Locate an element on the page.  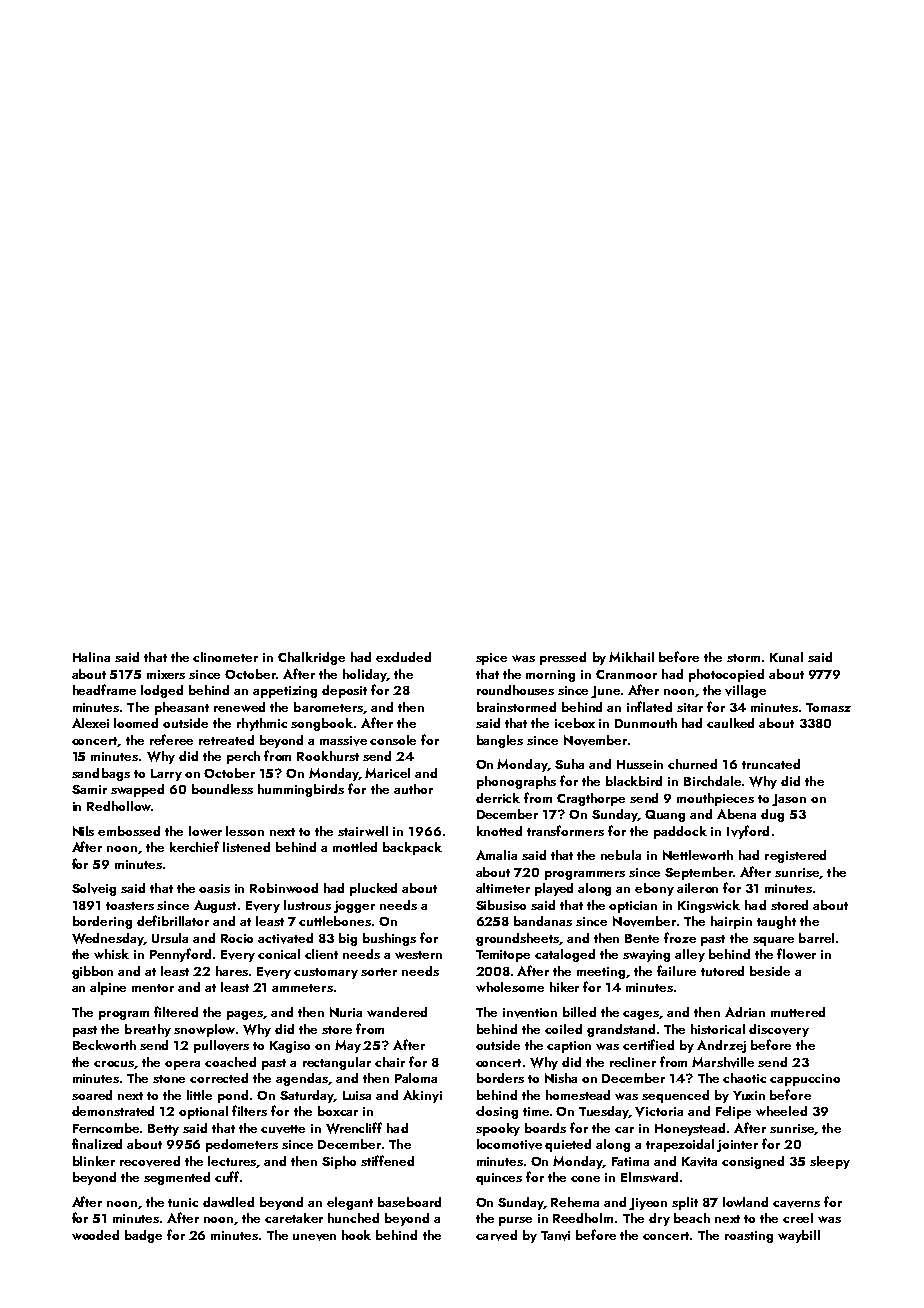
recovered is located at coordinates (150, 1161).
